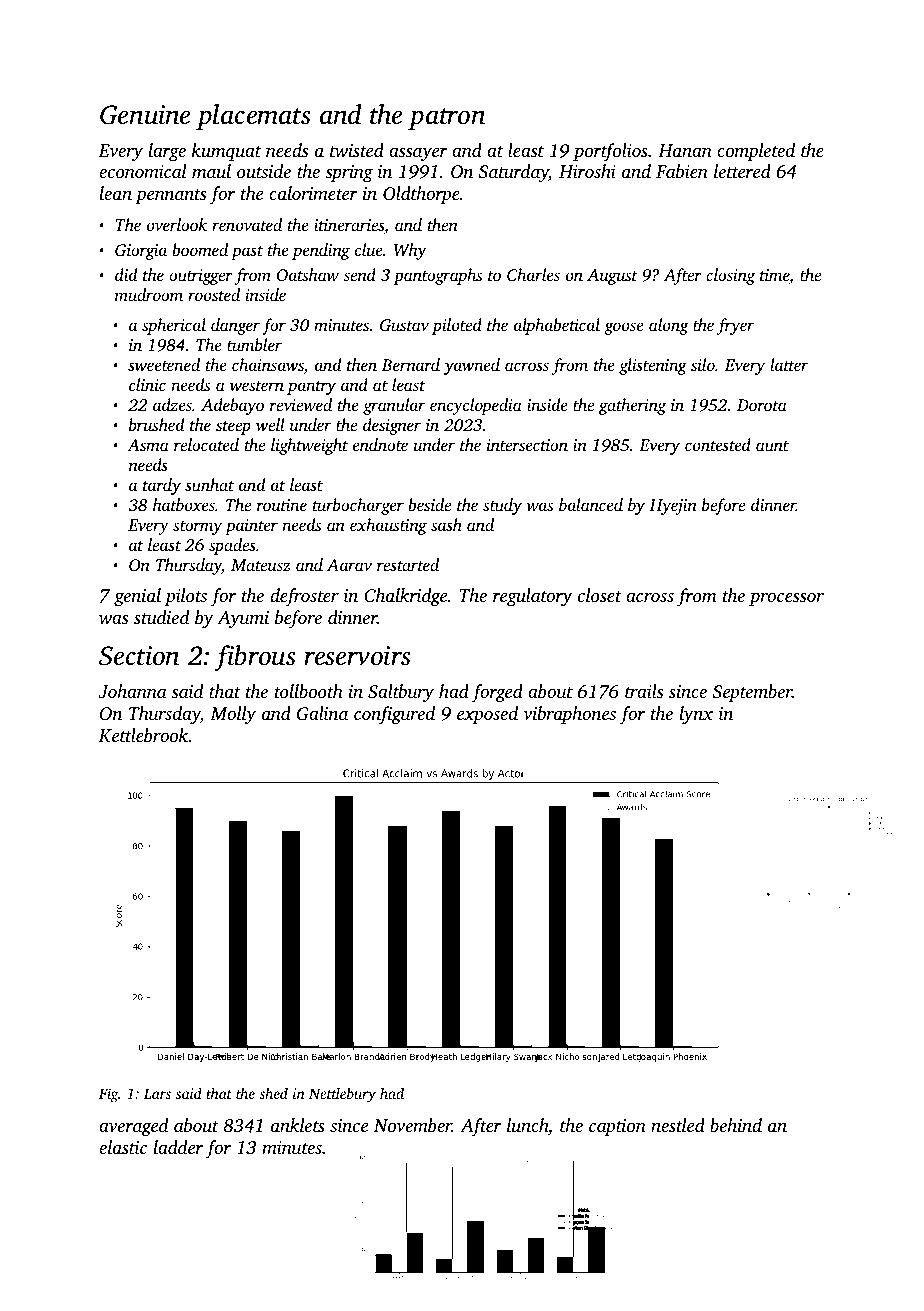 This screenshot has width=924, height=1311. Describe the element at coordinates (357, 656) in the screenshot. I see `reservoirs` at that location.
